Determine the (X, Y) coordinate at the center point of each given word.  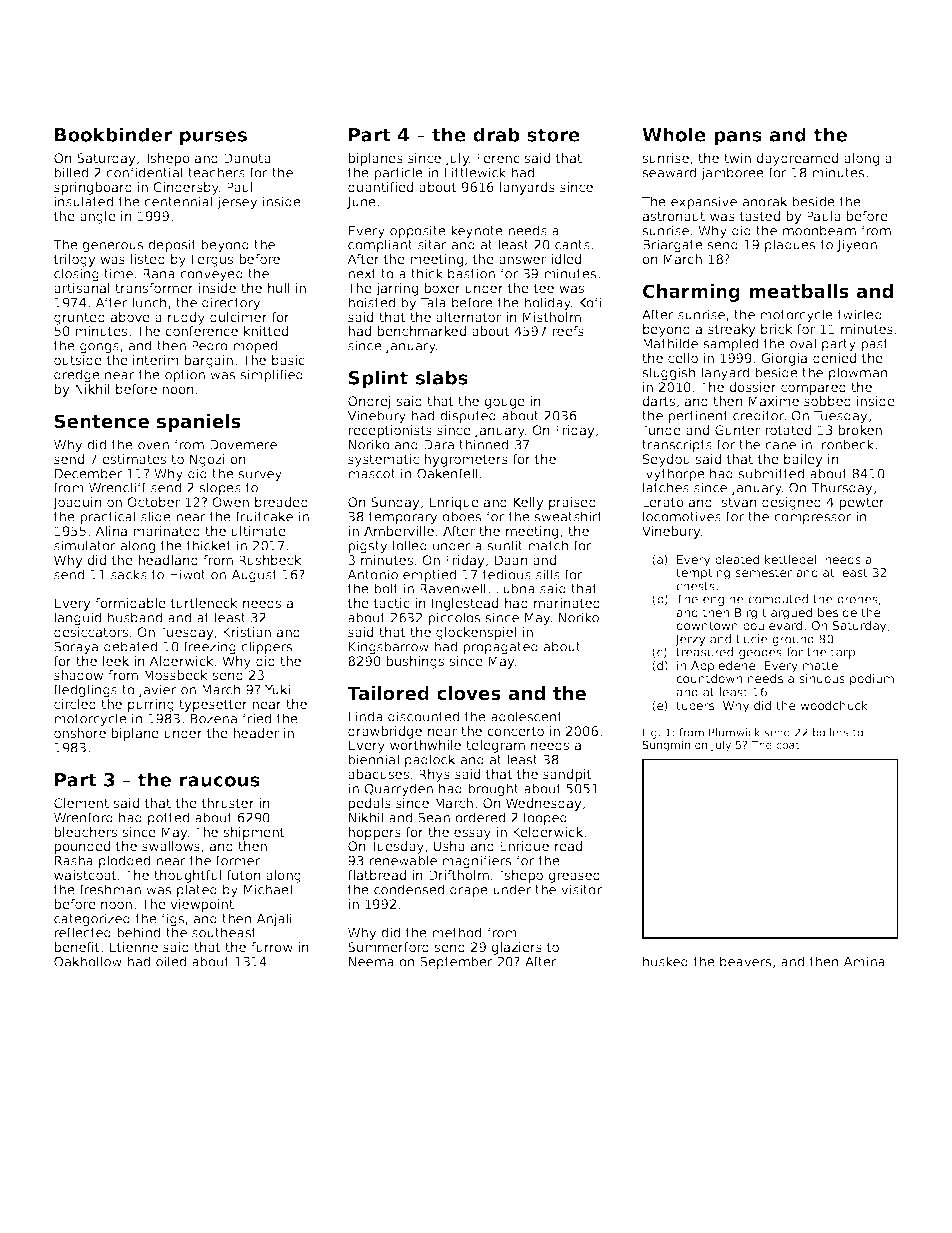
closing (76, 275)
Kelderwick (548, 832)
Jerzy (690, 640)
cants (572, 245)
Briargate (673, 246)
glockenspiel (476, 633)
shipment (254, 833)
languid (77, 619)
